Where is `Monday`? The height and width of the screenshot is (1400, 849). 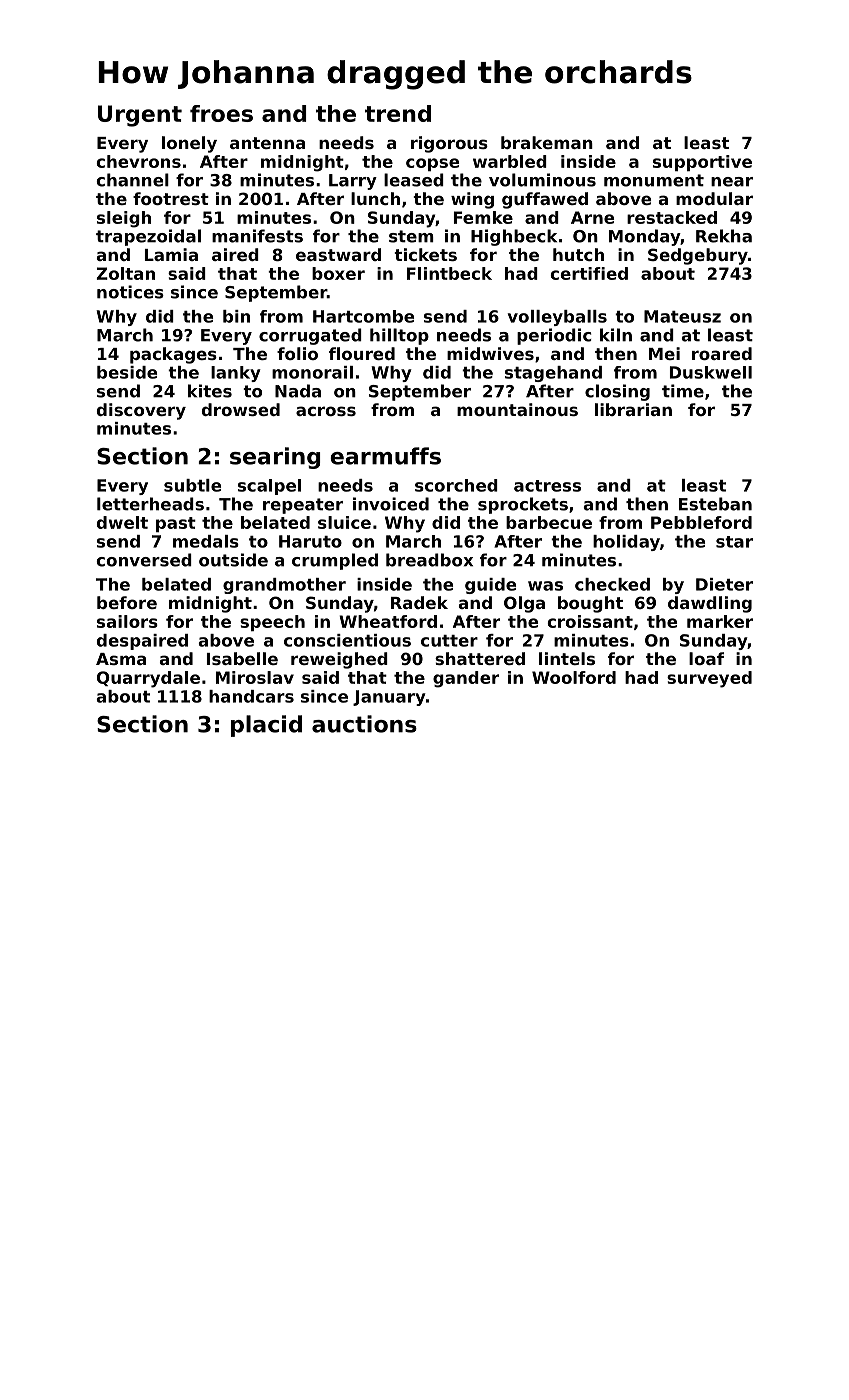
Monday is located at coordinates (644, 237).
